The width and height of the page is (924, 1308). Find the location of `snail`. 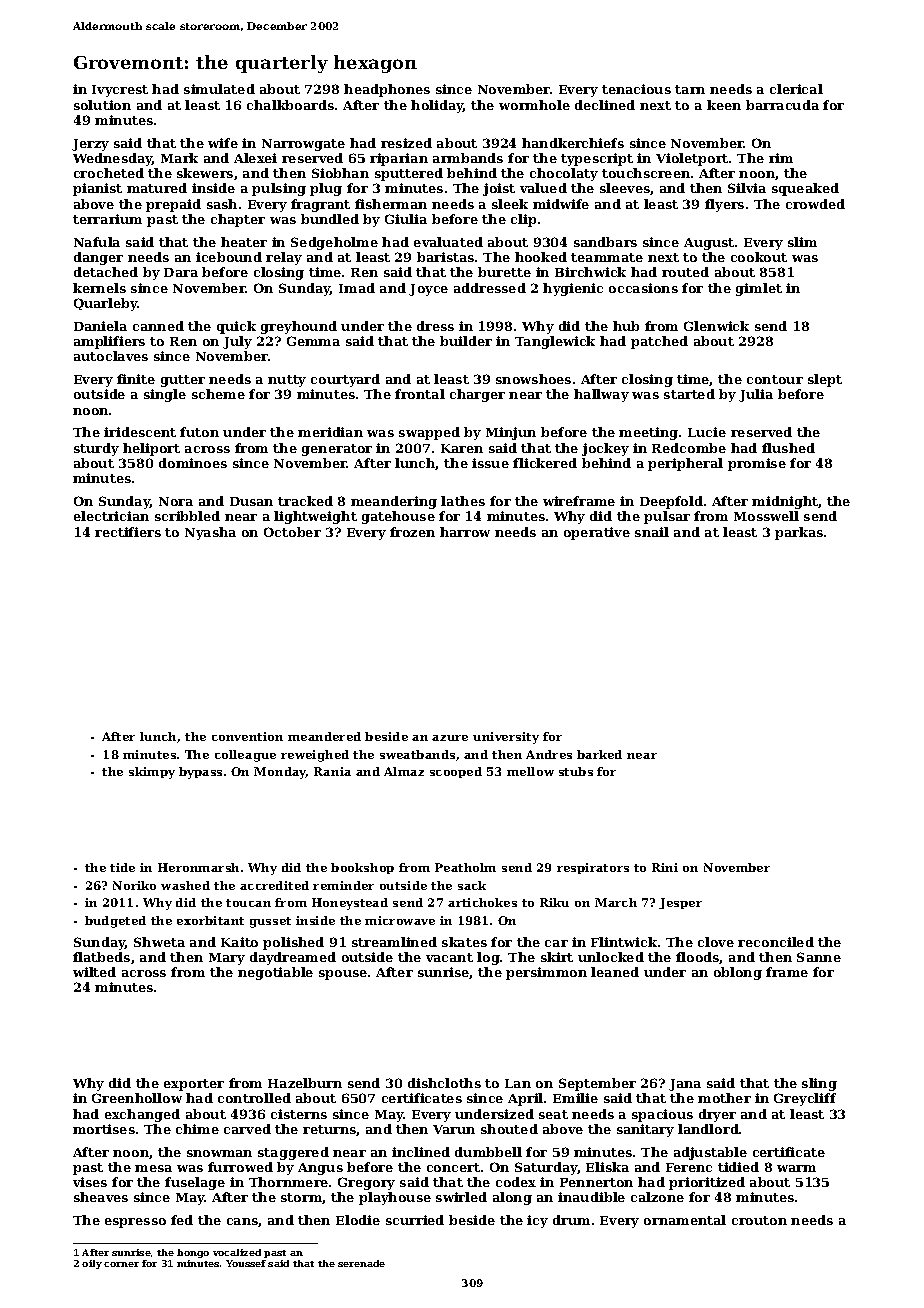

snail is located at coordinates (652, 532).
